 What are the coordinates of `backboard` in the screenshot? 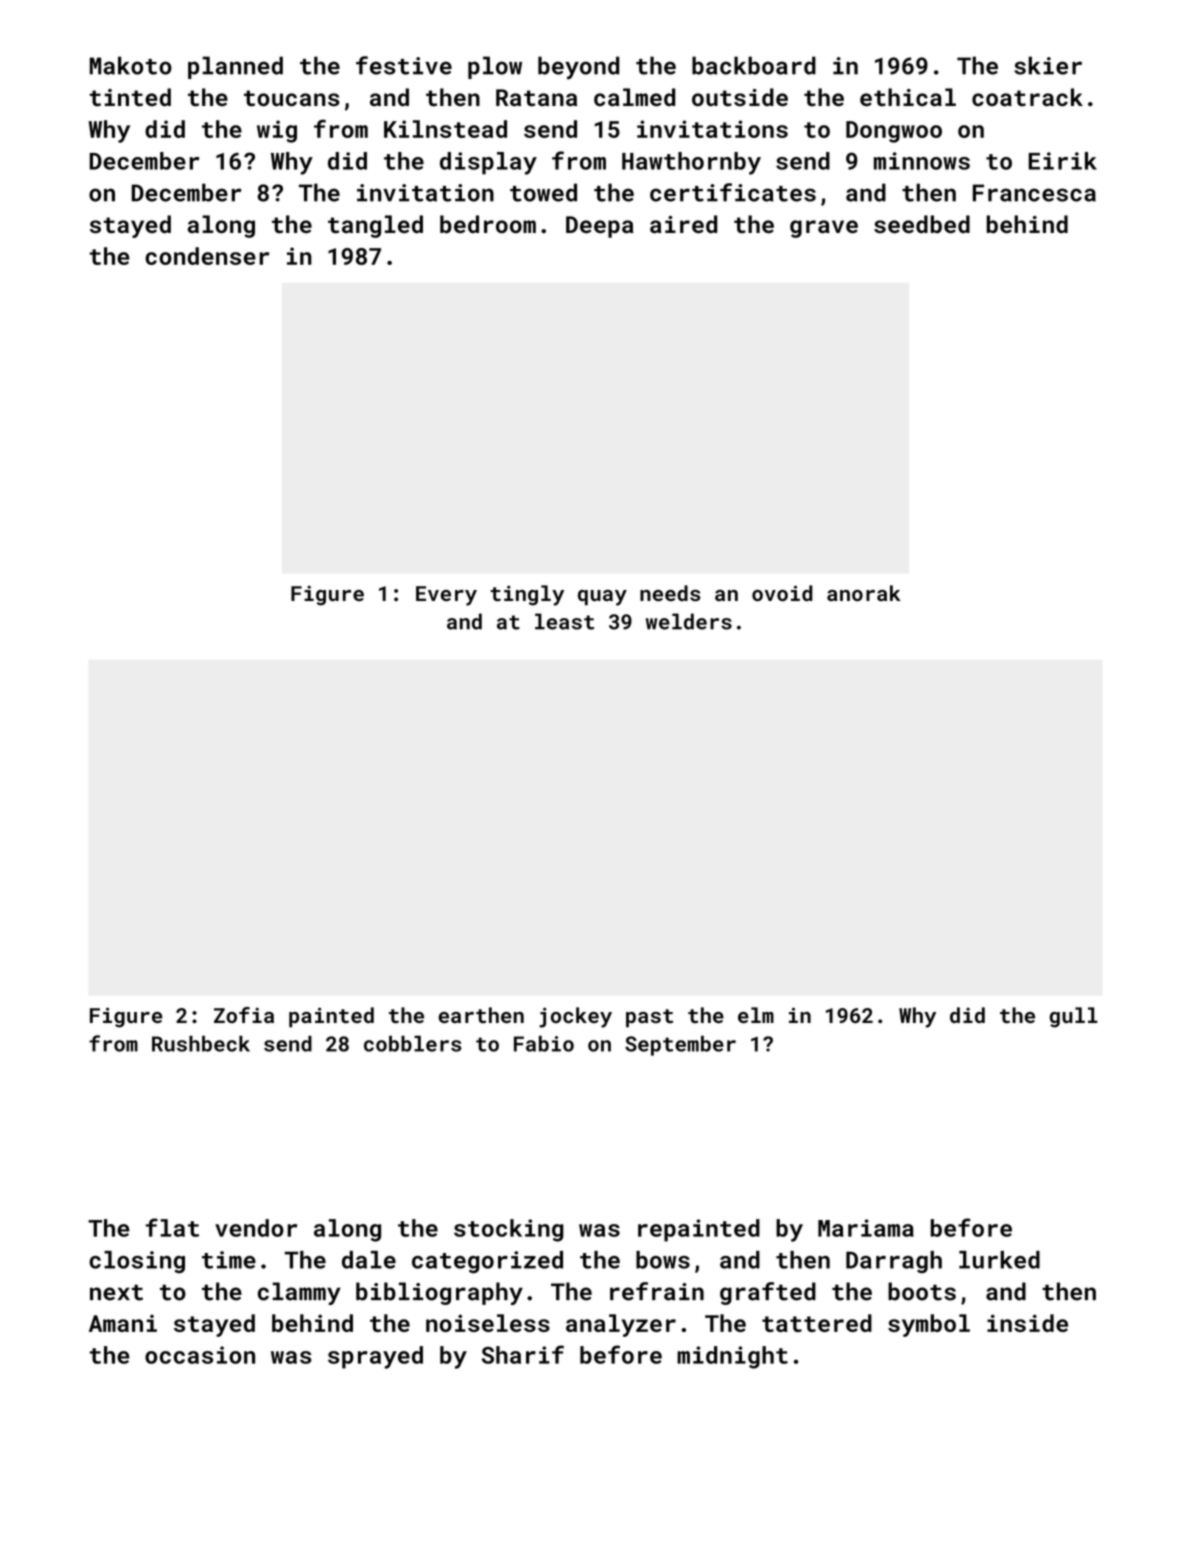 It's located at (754, 65).
